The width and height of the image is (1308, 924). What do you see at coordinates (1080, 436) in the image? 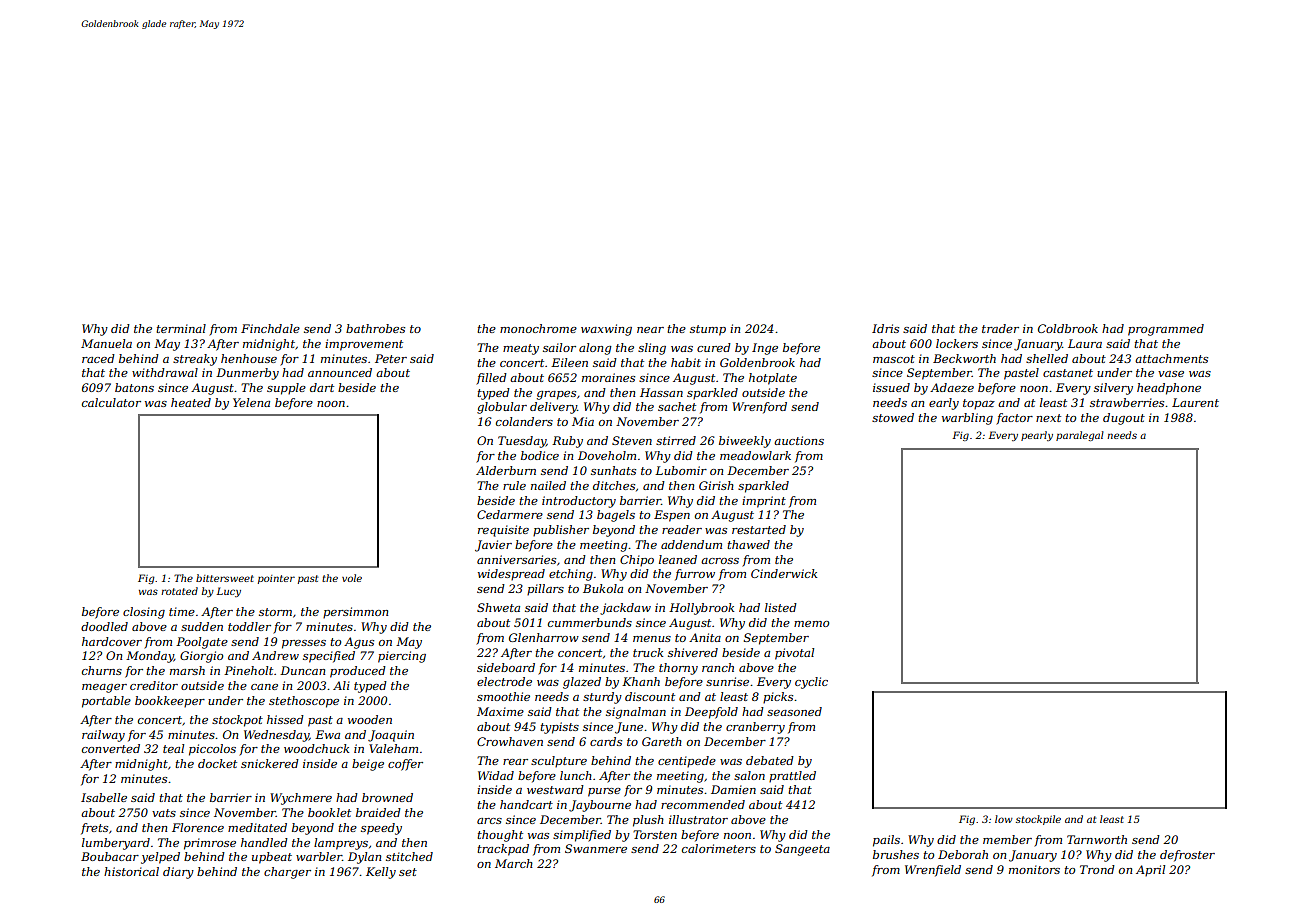
I see `paralegal` at bounding box center [1080, 436].
